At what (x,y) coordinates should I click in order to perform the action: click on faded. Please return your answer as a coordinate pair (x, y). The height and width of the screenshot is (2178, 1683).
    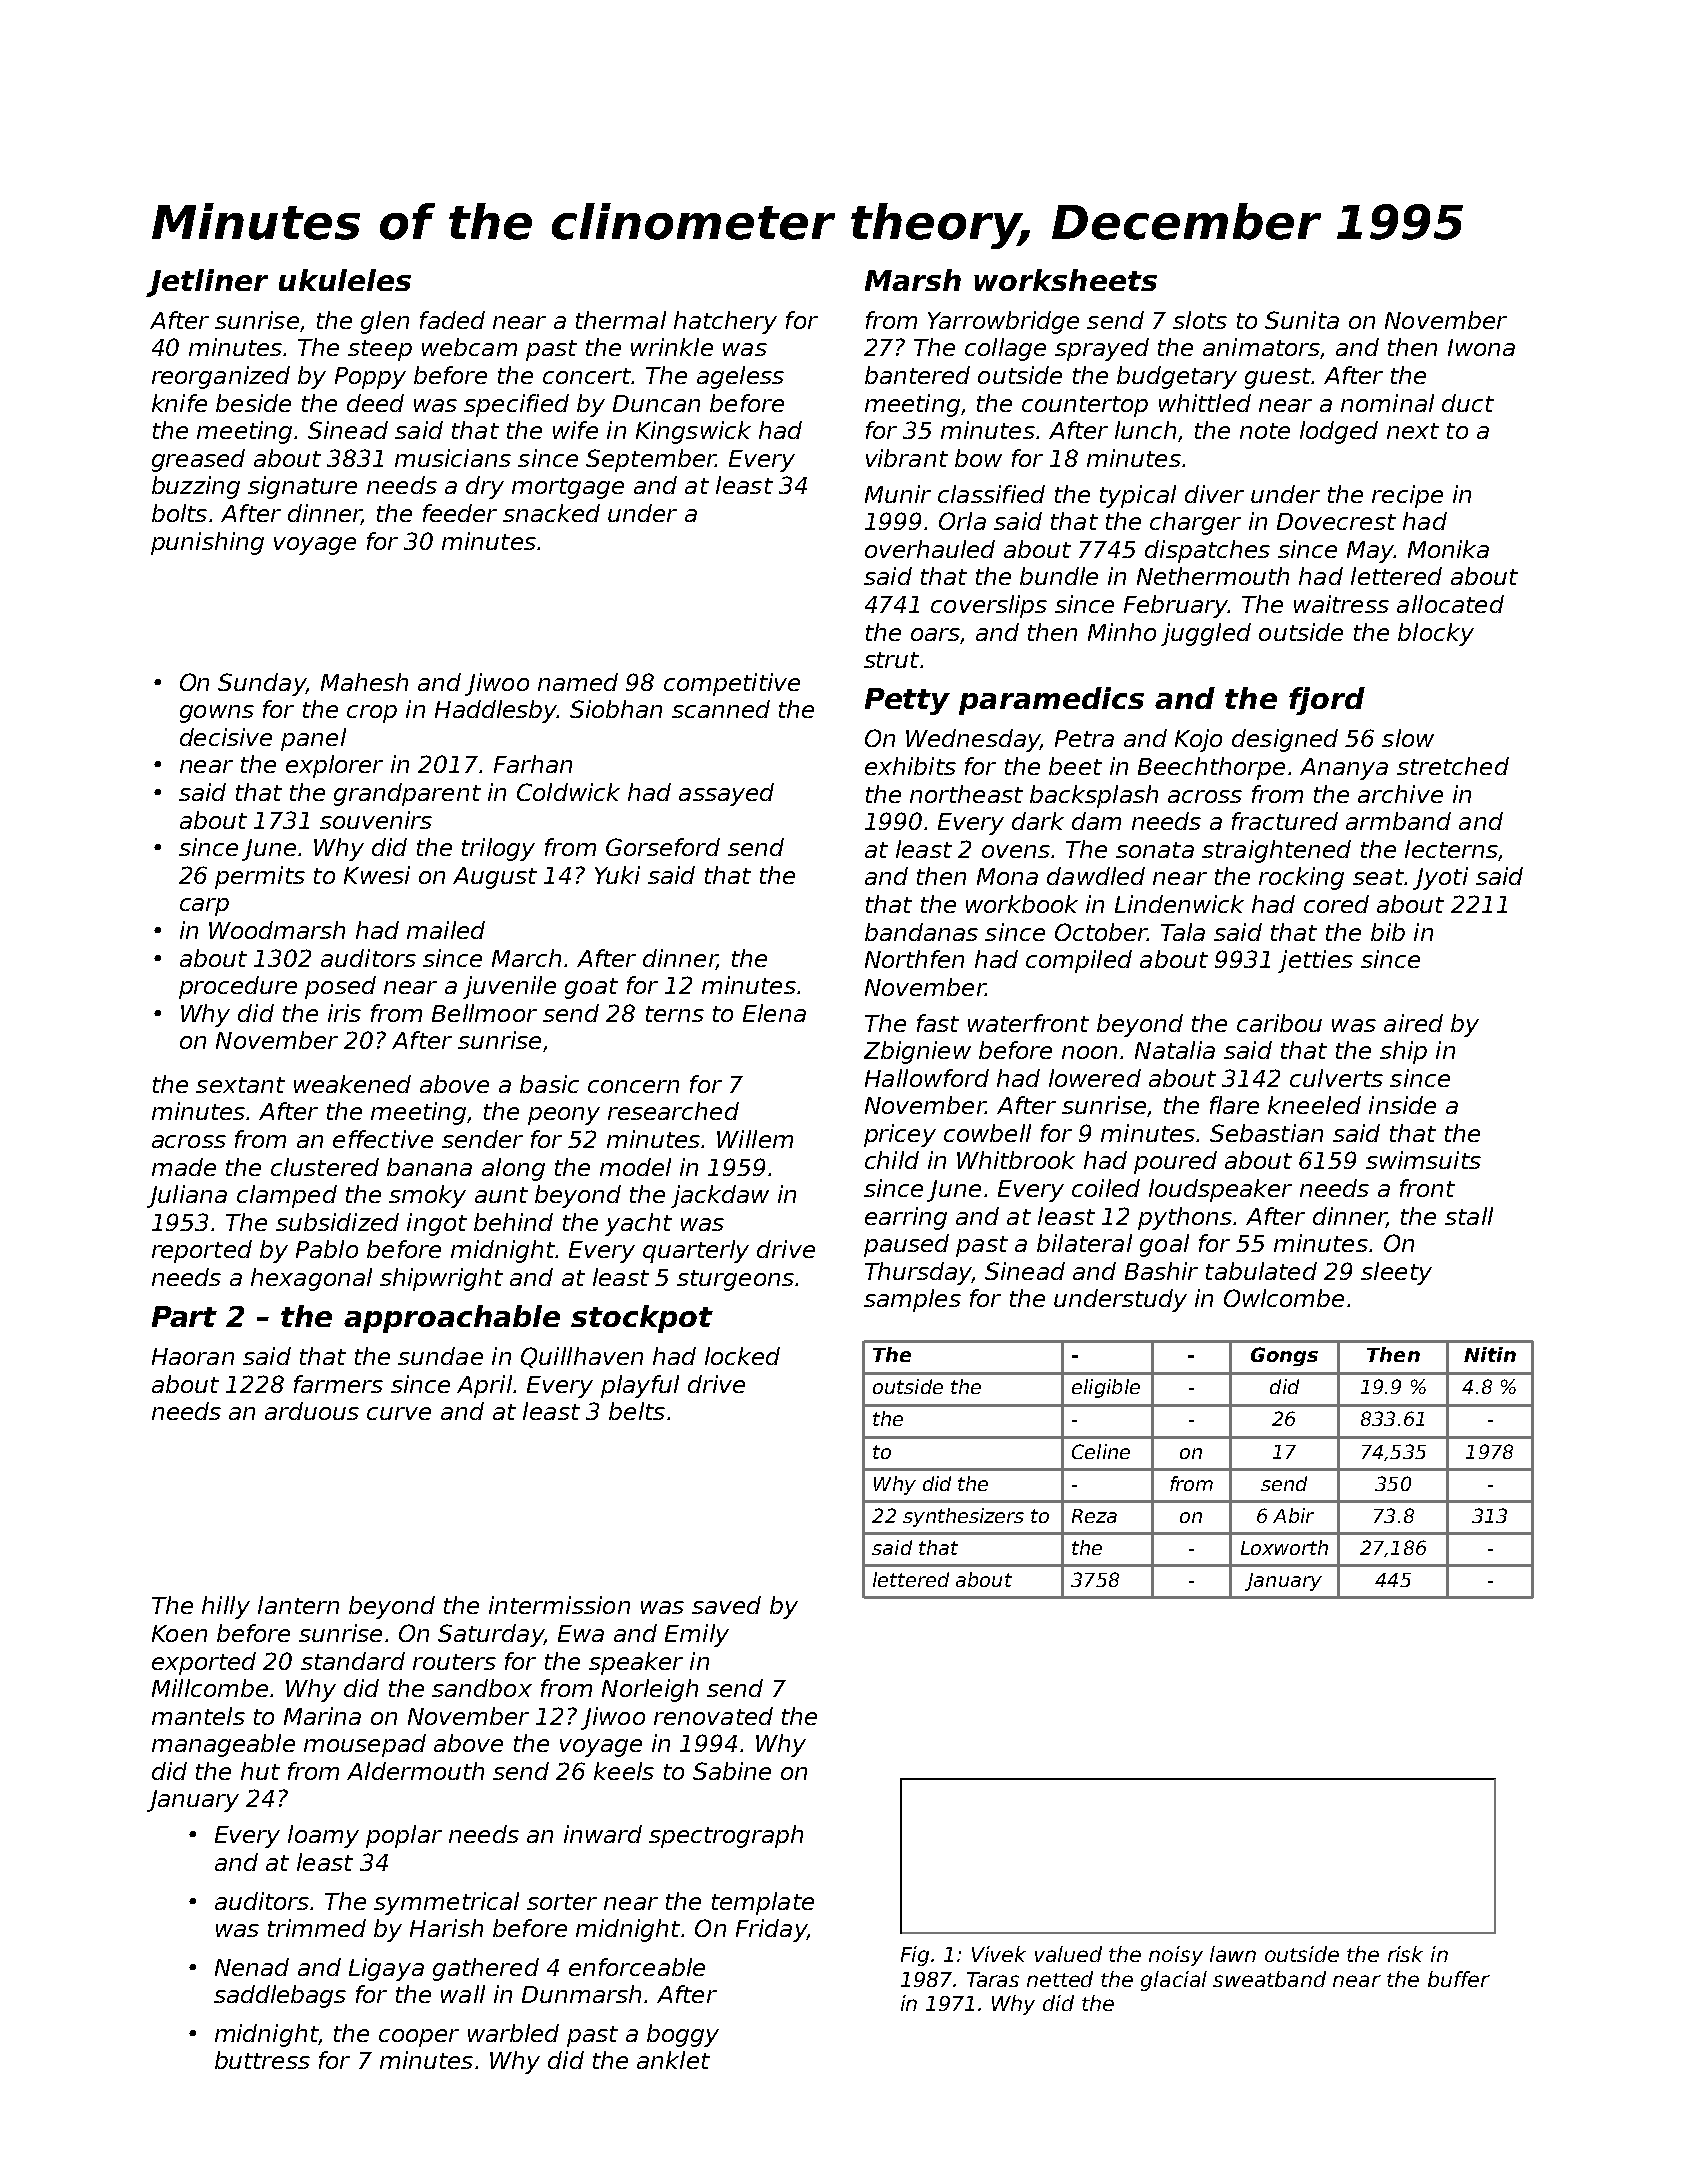
    Looking at the image, I should click on (452, 320).
